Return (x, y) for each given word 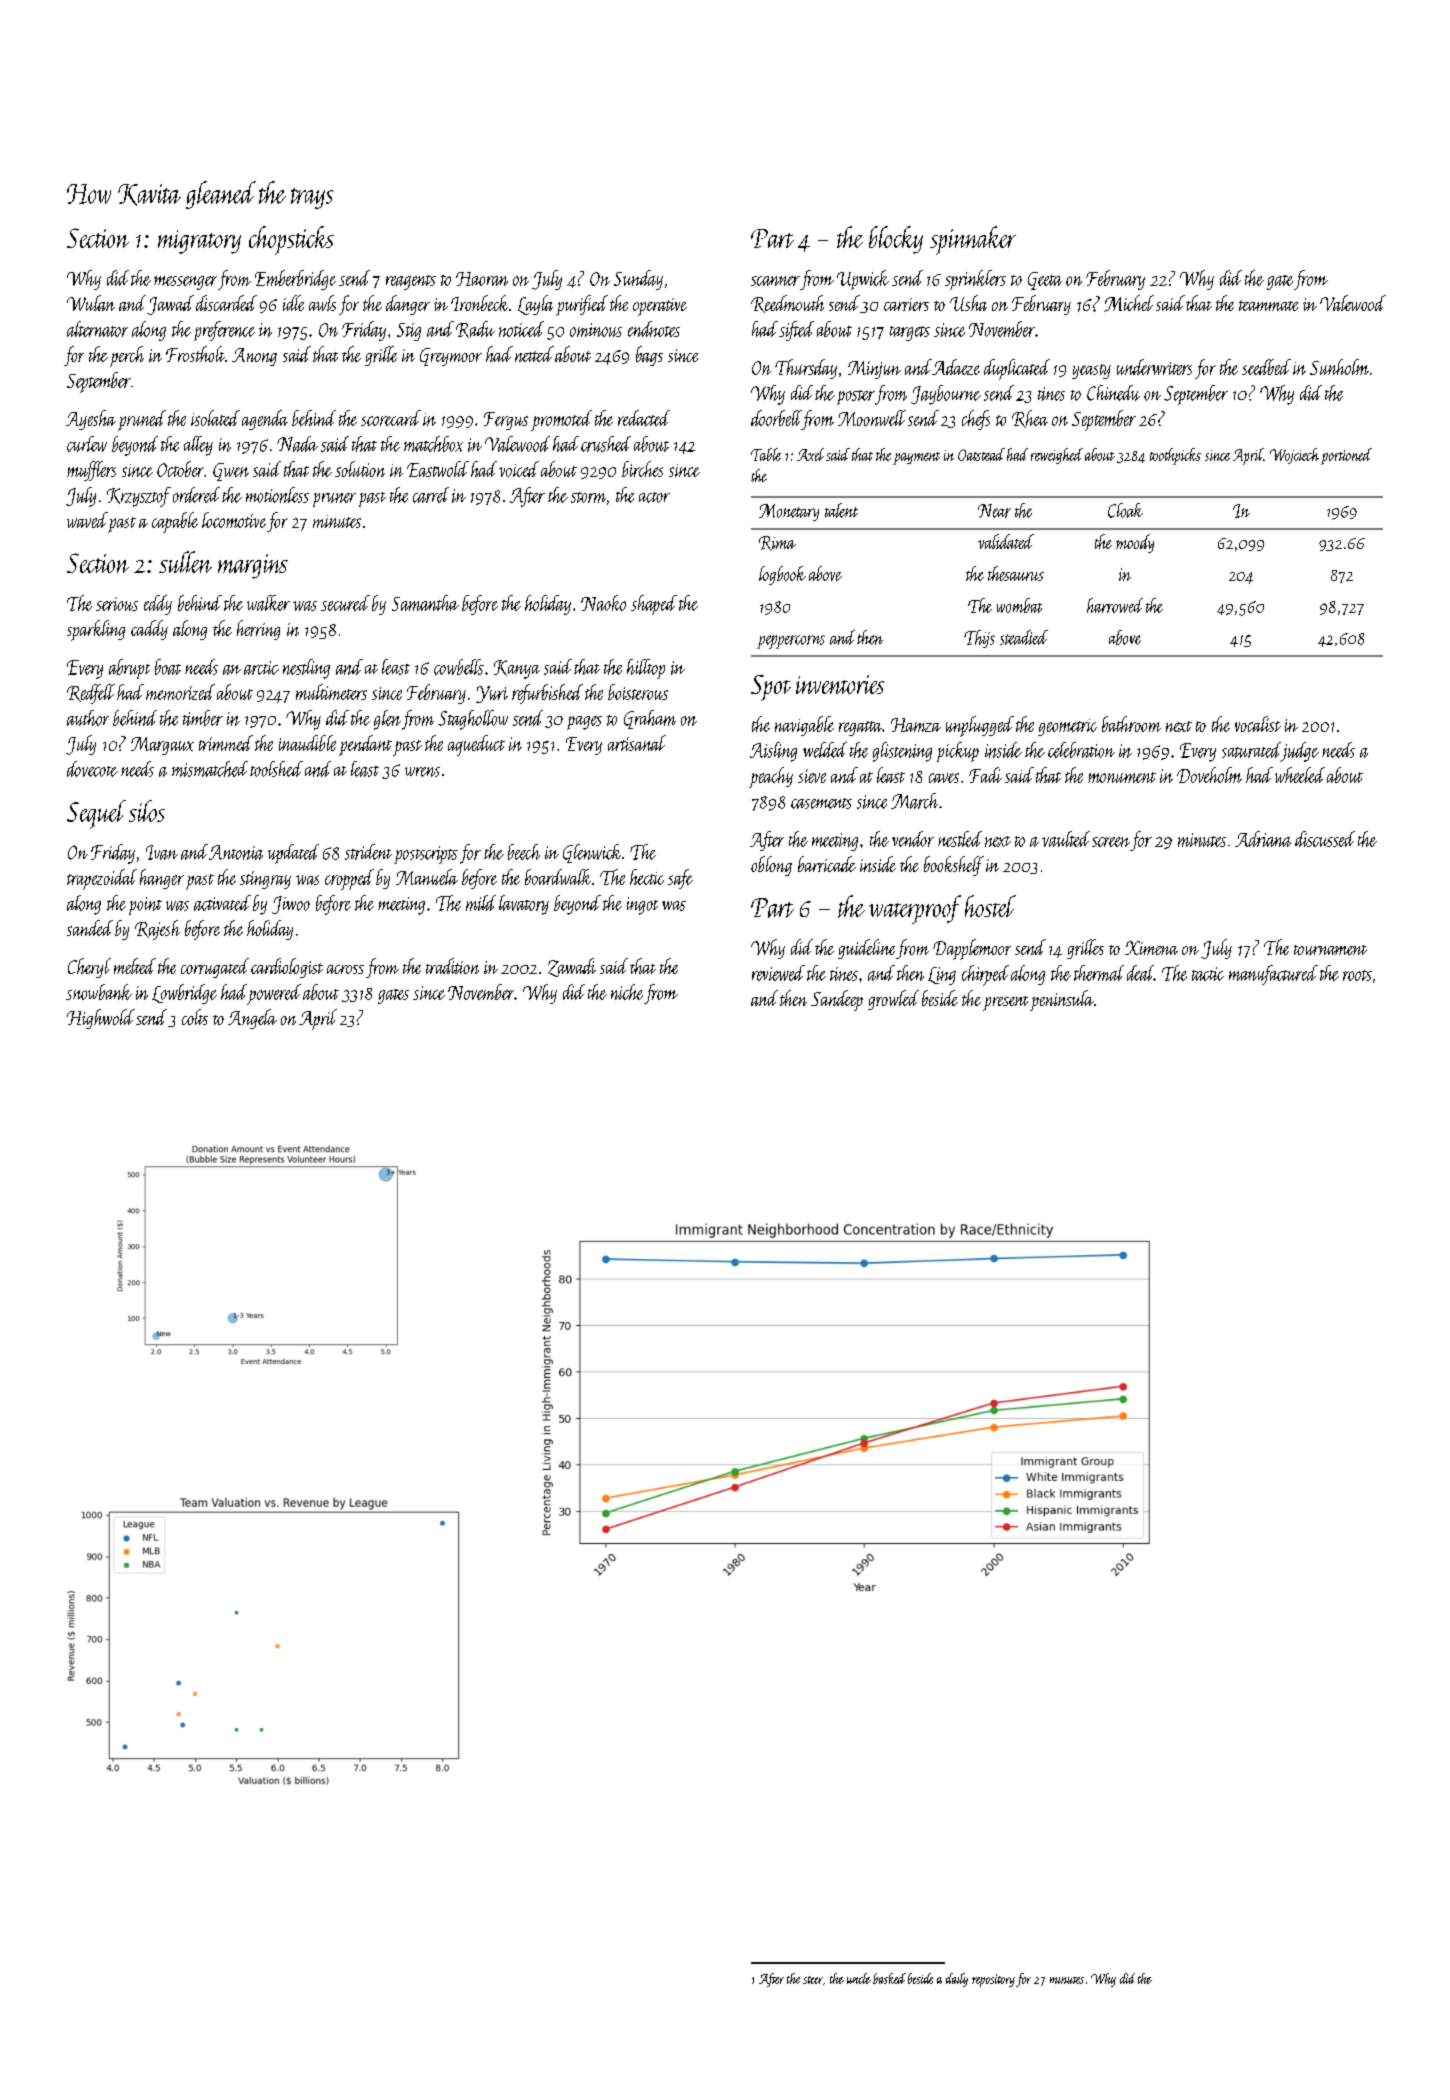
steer (813, 1980)
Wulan (91, 303)
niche (627, 992)
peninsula (1062, 1000)
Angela (252, 1019)
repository (993, 1980)
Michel (1129, 303)
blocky (896, 240)
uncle (859, 1978)
